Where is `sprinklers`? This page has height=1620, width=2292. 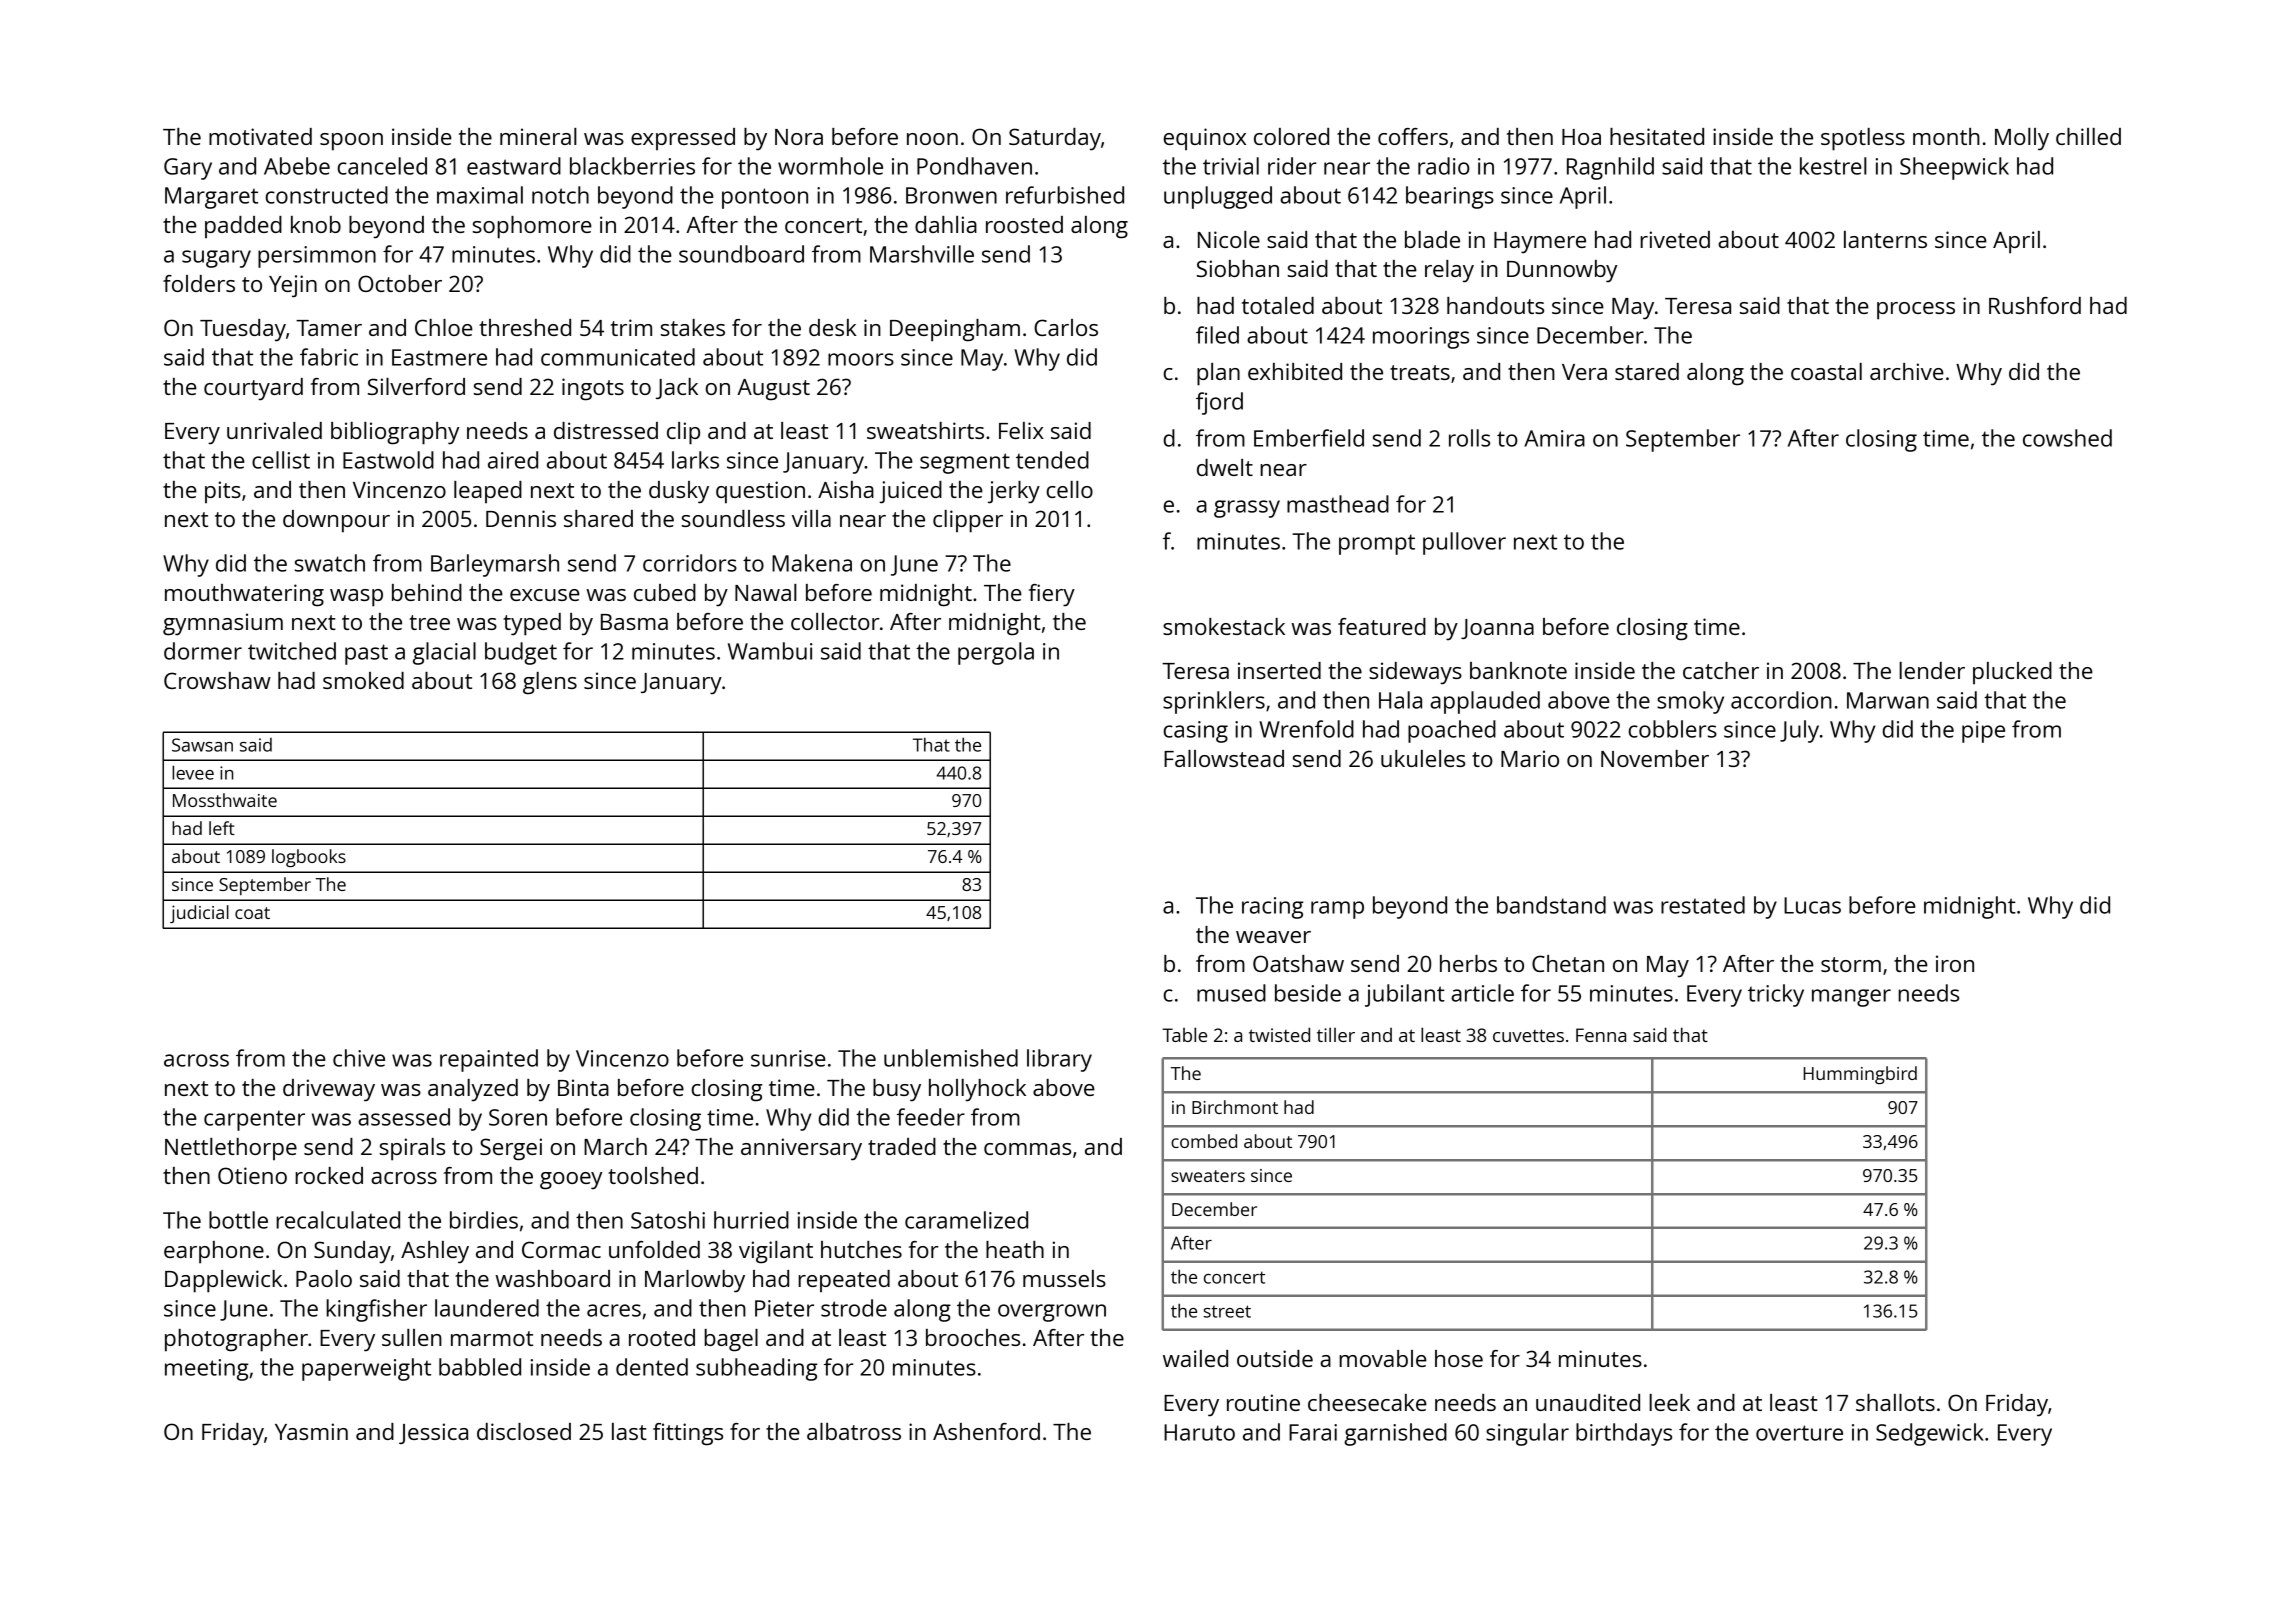 sprinklers is located at coordinates (1214, 702).
